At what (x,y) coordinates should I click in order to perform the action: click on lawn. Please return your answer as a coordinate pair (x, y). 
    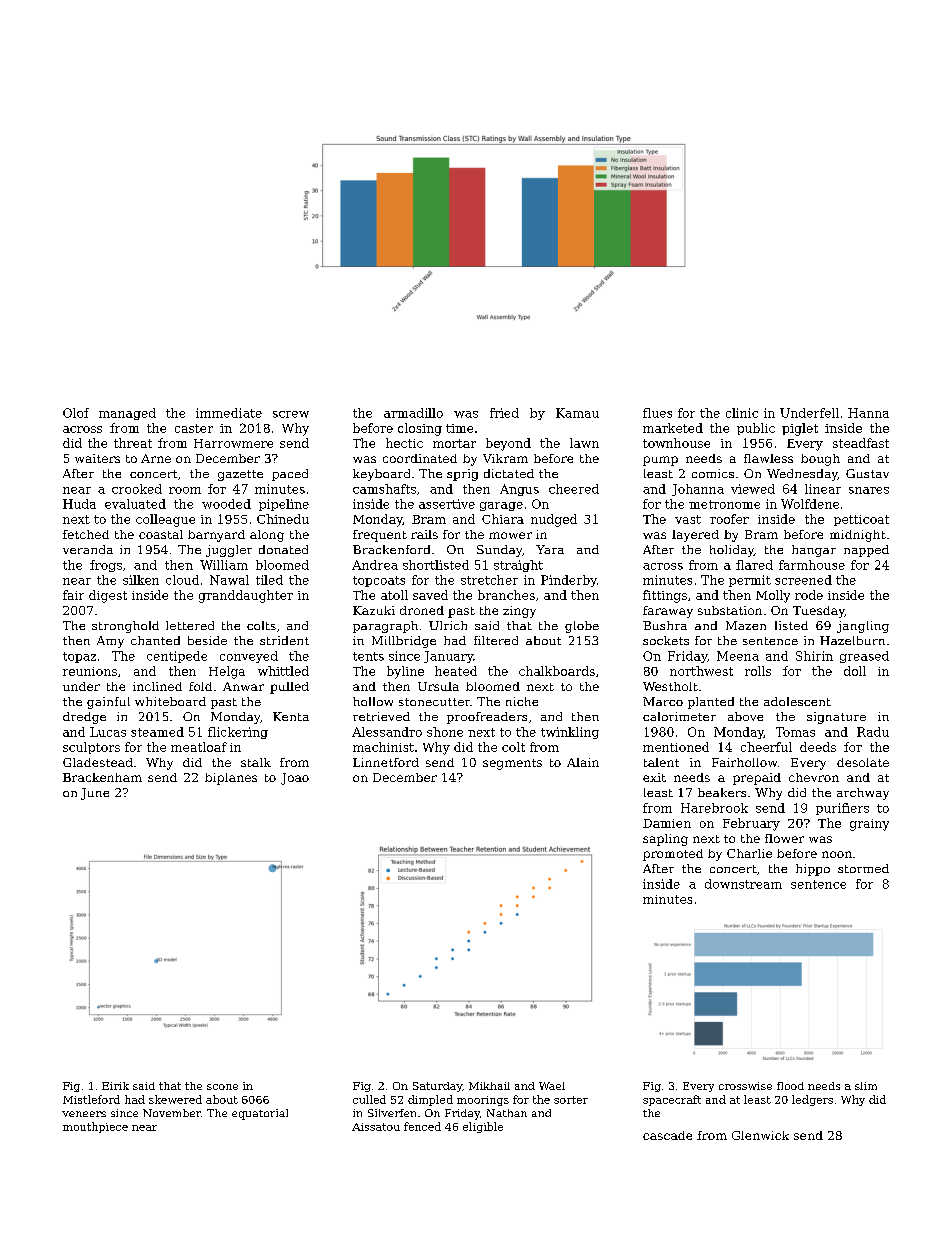
    Looking at the image, I should click on (584, 443).
